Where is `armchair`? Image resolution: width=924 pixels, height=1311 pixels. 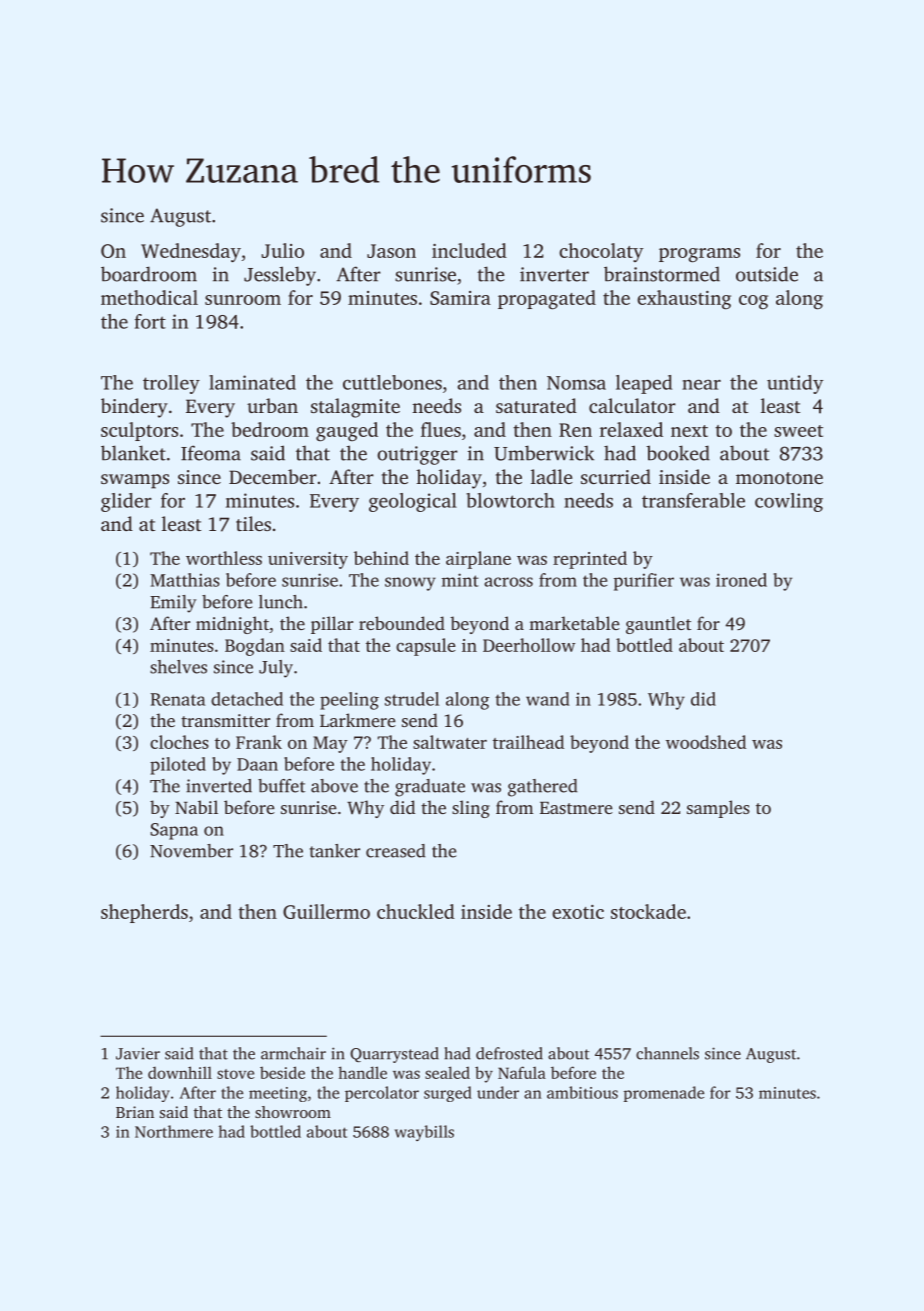 armchair is located at coordinates (293, 1053).
